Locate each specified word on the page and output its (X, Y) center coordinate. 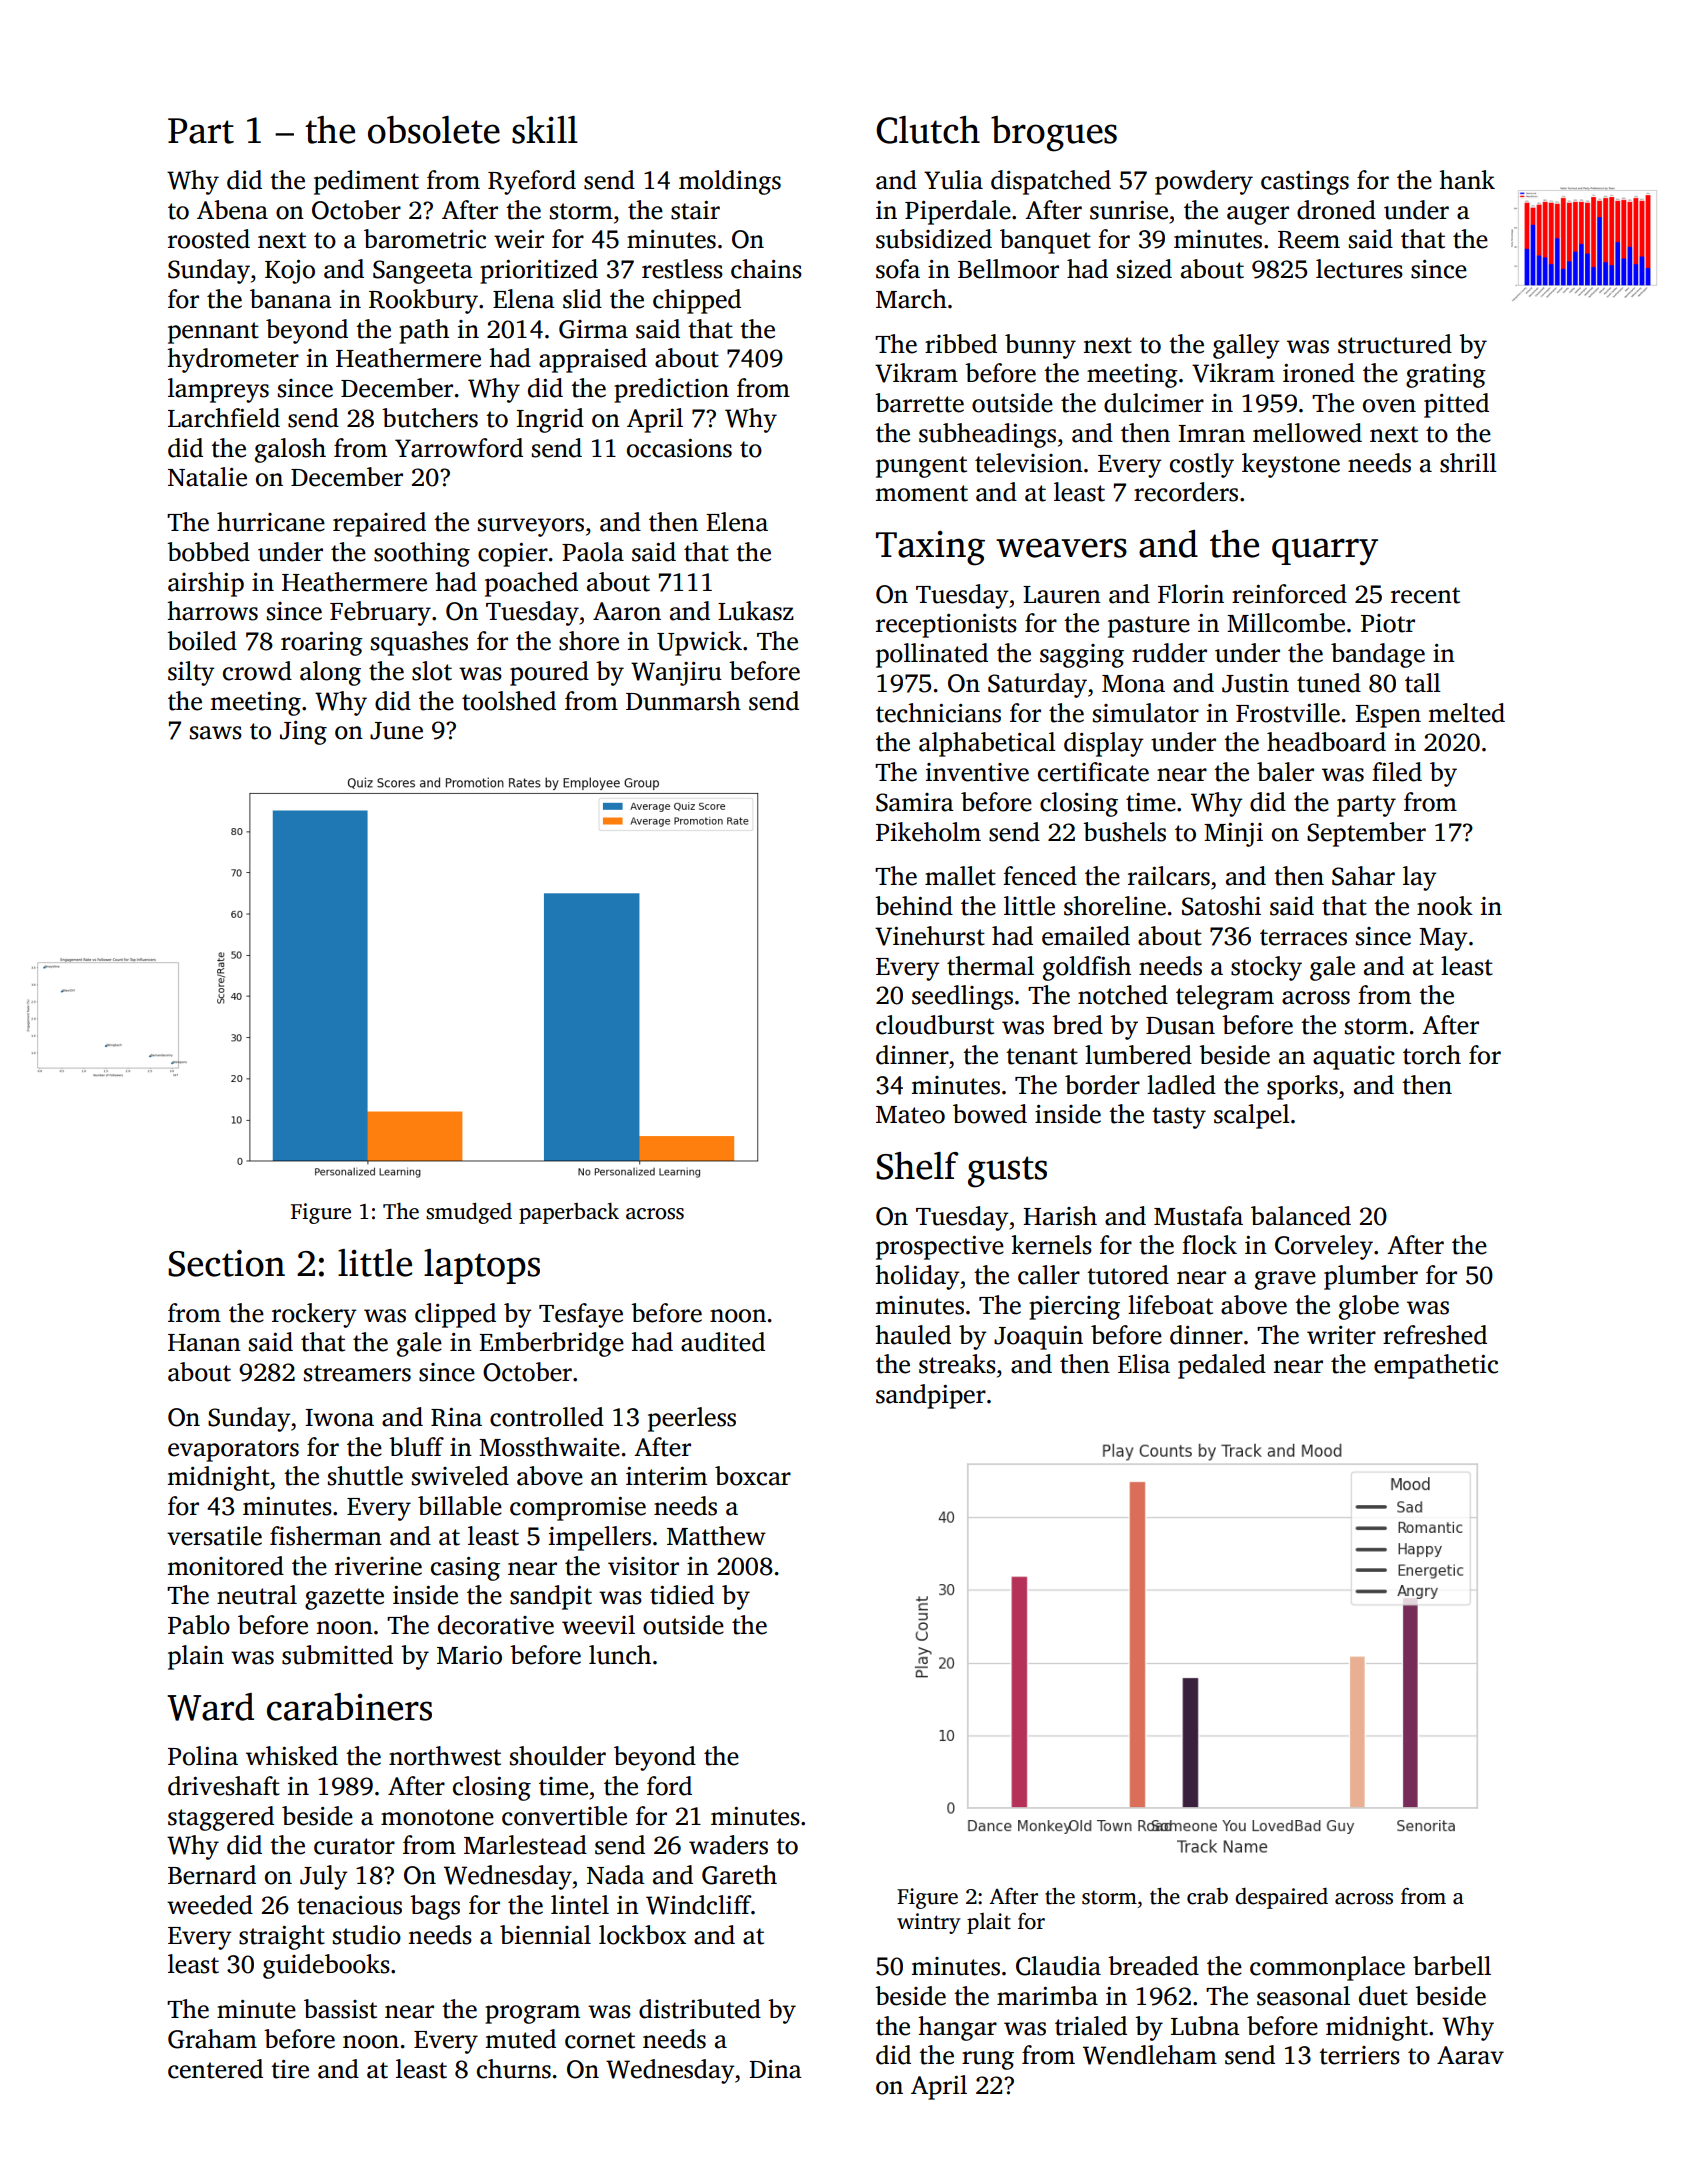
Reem (1309, 240)
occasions (679, 448)
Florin (1191, 594)
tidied (682, 1595)
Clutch (928, 130)
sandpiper (931, 1396)
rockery (314, 1315)
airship (206, 584)
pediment (366, 182)
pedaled (1222, 1366)
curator (354, 1846)
